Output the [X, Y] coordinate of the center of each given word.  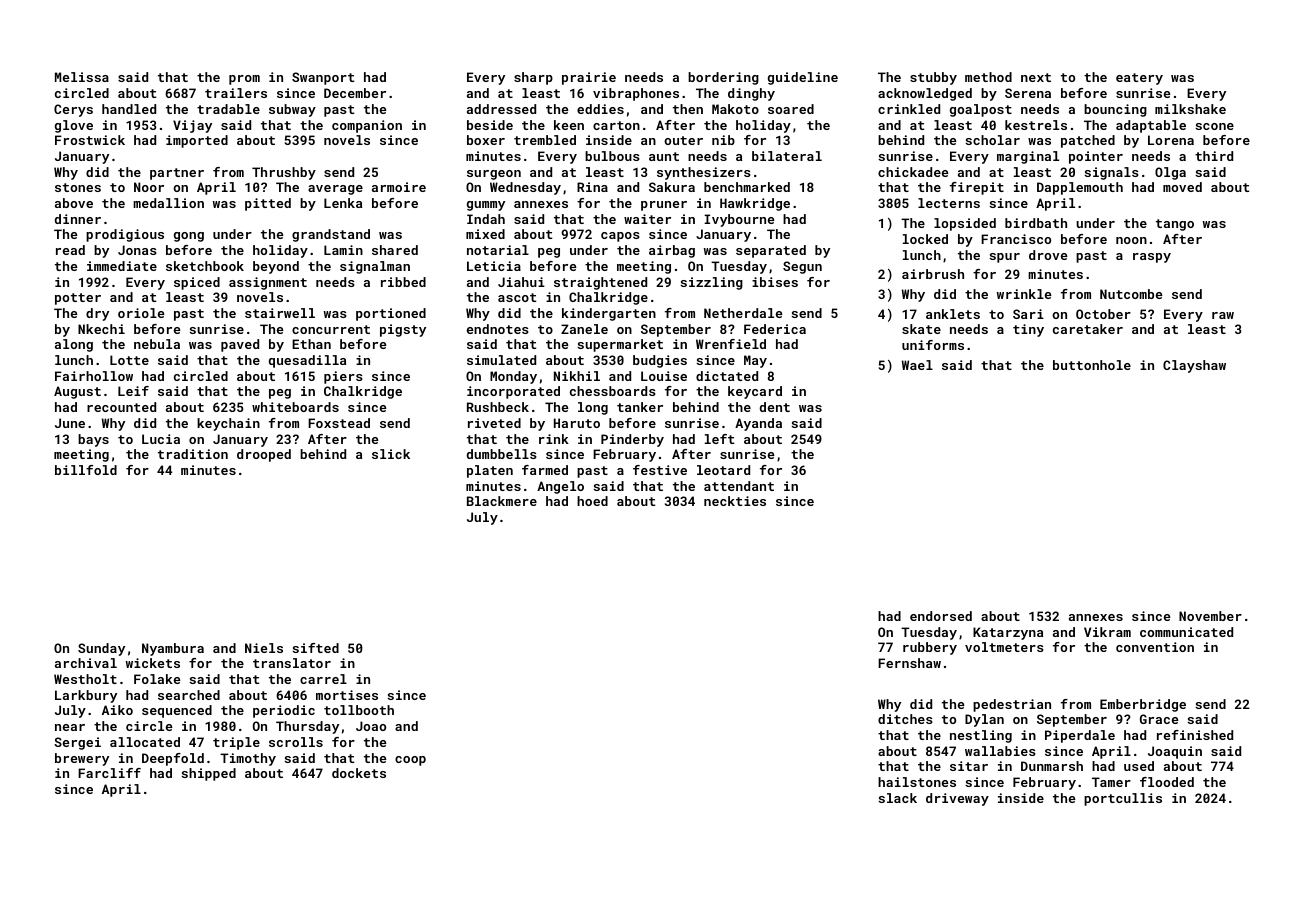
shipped [209, 774]
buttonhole [1092, 365]
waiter [647, 219]
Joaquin [1175, 752]
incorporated [513, 392]
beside [490, 125]
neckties [735, 501]
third [1214, 156]
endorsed [941, 616]
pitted [268, 204]
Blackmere [502, 501]
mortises [347, 695]
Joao [371, 726]
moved [1182, 187]
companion [367, 126]
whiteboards [295, 407]
